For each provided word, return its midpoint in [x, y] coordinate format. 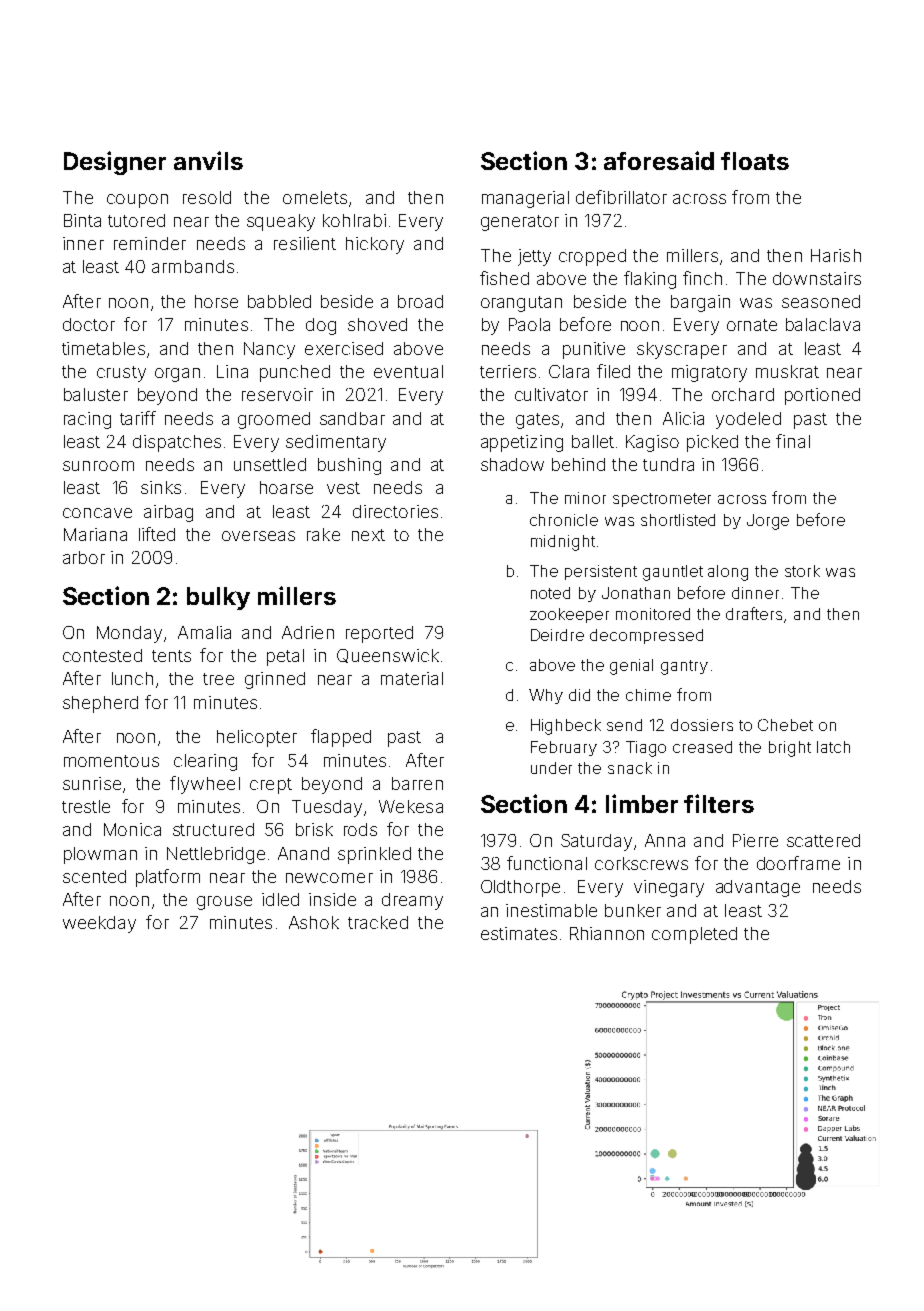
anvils [208, 160]
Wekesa [411, 806]
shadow [512, 464]
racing [87, 420]
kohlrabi [354, 220]
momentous [111, 761]
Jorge [768, 522]
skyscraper [682, 350]
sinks [161, 487]
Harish [836, 255]
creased [702, 747]
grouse [224, 903]
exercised [344, 348]
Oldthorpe [520, 888]
